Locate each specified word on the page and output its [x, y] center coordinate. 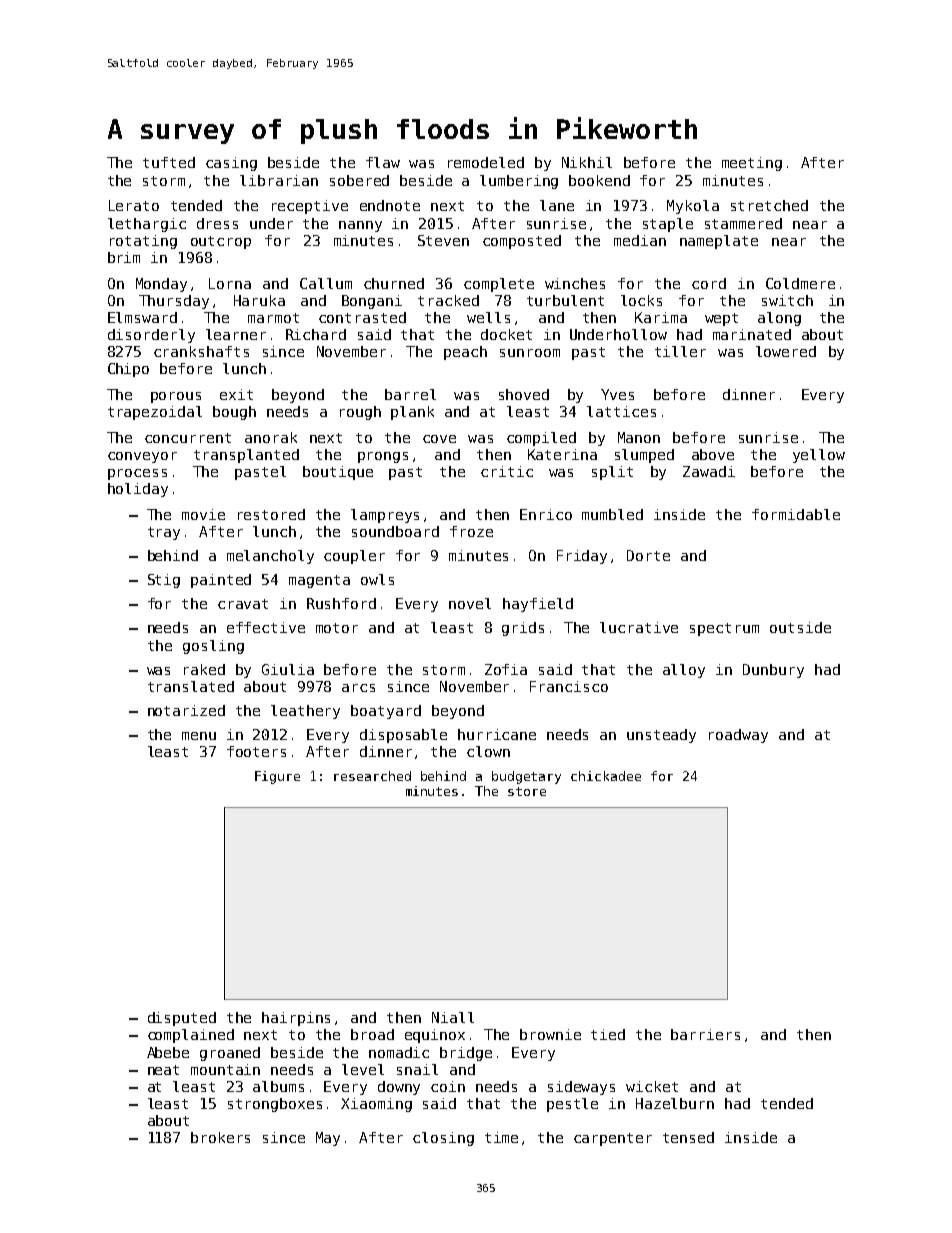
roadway [738, 736]
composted [522, 242]
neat [163, 1070]
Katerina [562, 454]
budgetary [526, 777]
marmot [273, 318]
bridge [466, 1054]
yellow [819, 456]
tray [164, 533]
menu [199, 736]
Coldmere [800, 283]
